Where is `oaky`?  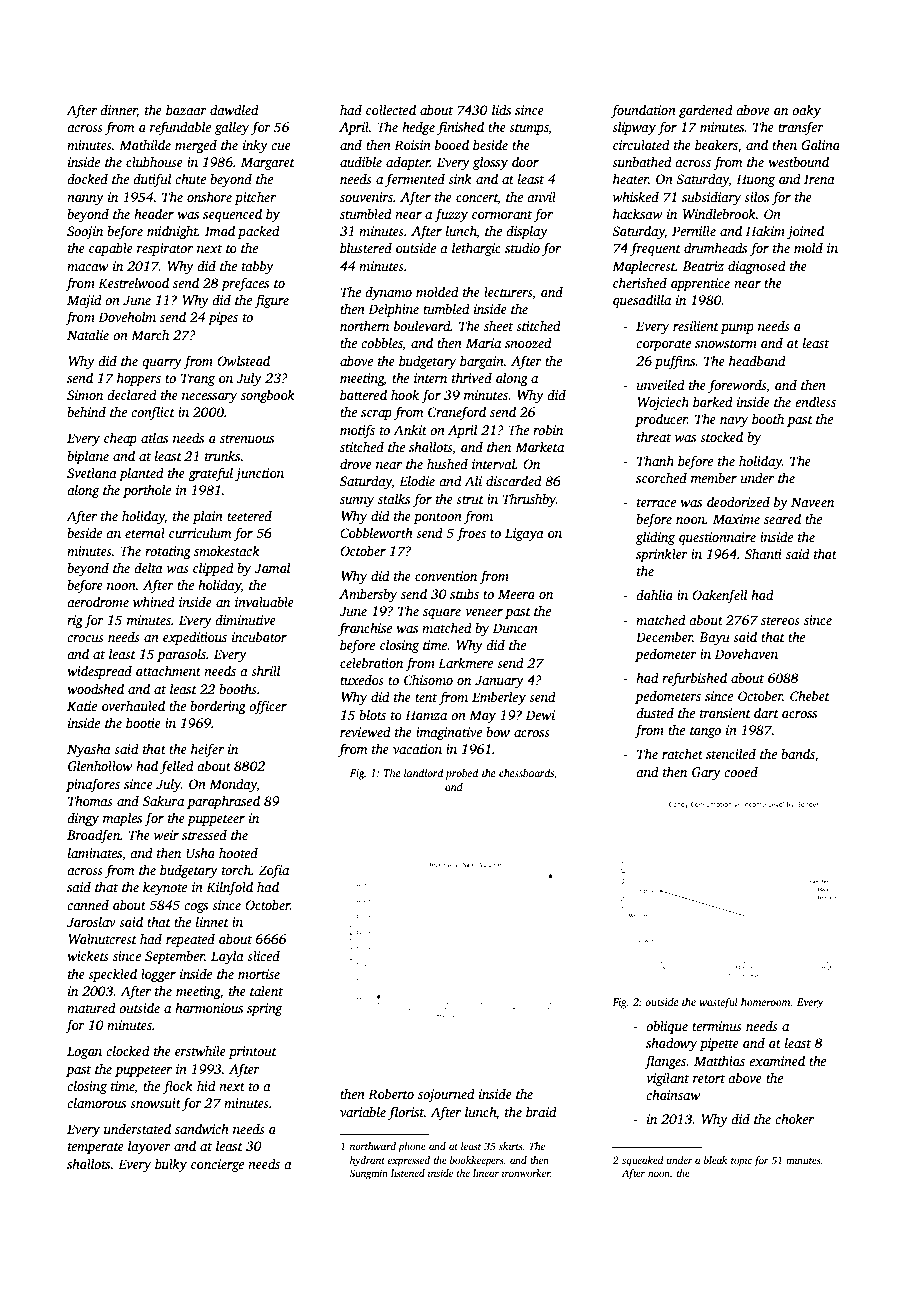
oaky is located at coordinates (806, 111).
